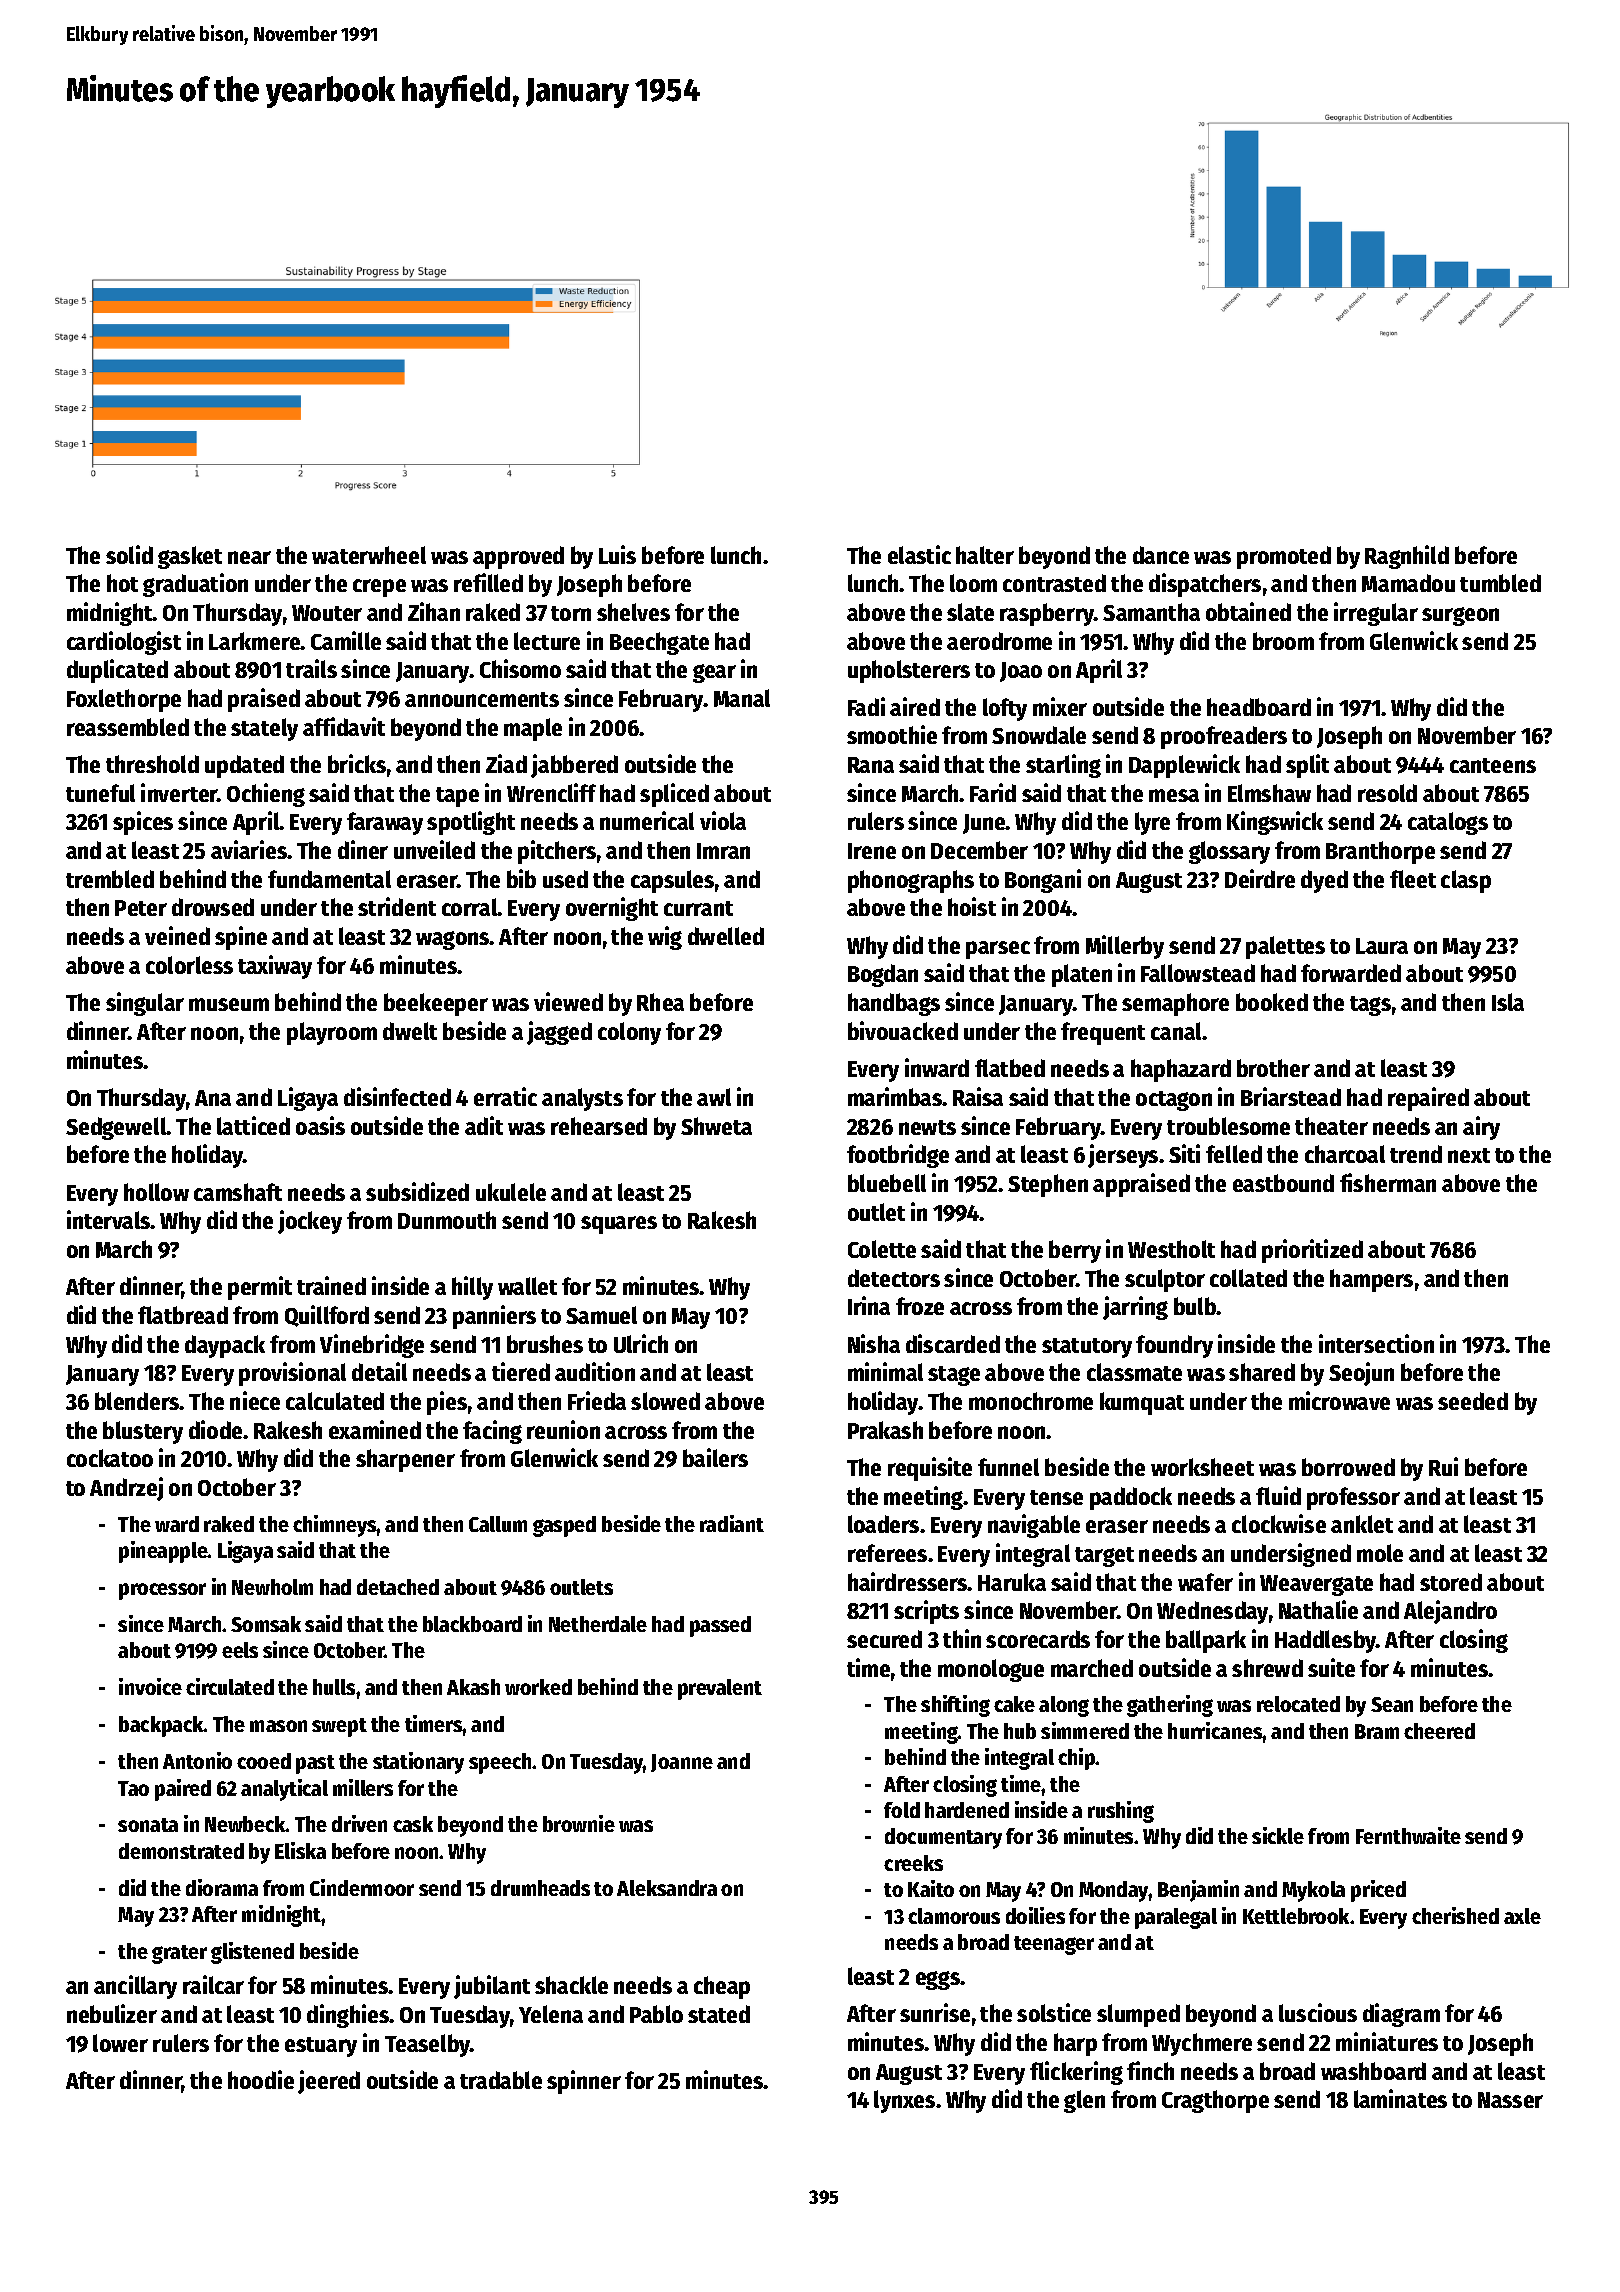 This screenshot has width=1620, height=2292. Describe the element at coordinates (518, 557) in the screenshot. I see `approved` at that location.
